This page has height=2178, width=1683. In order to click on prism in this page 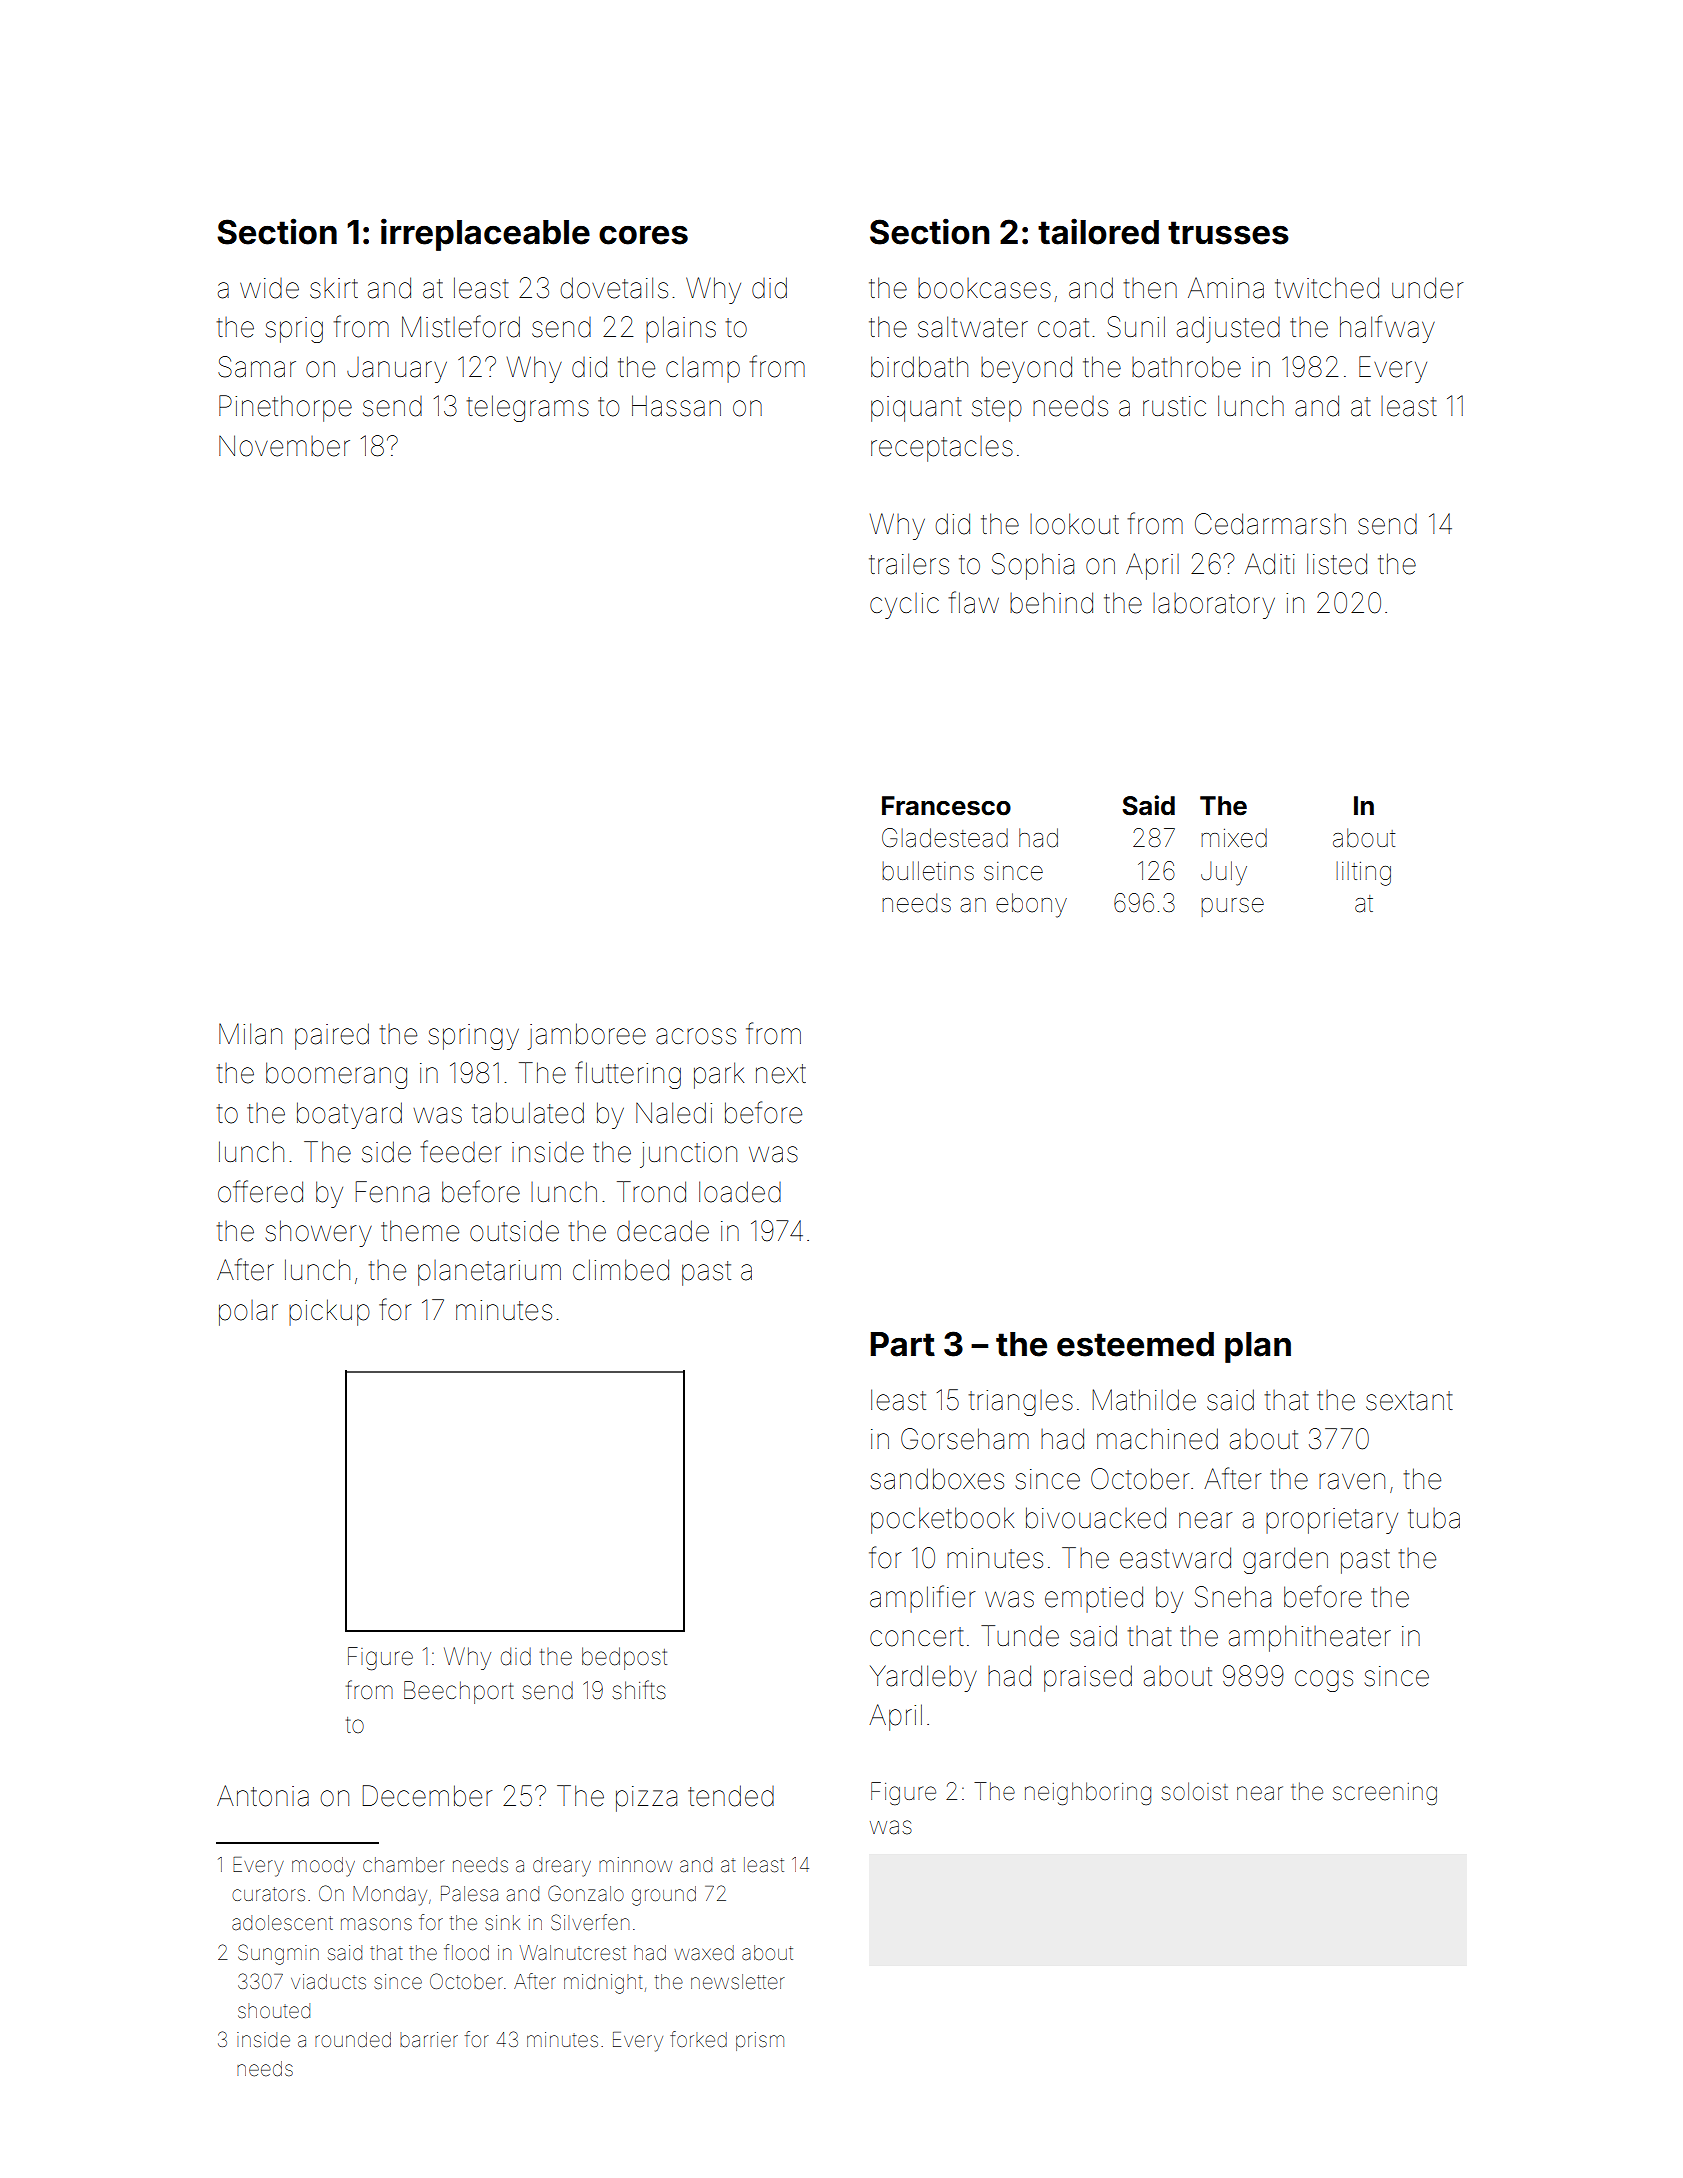, I will do `click(760, 2041)`.
